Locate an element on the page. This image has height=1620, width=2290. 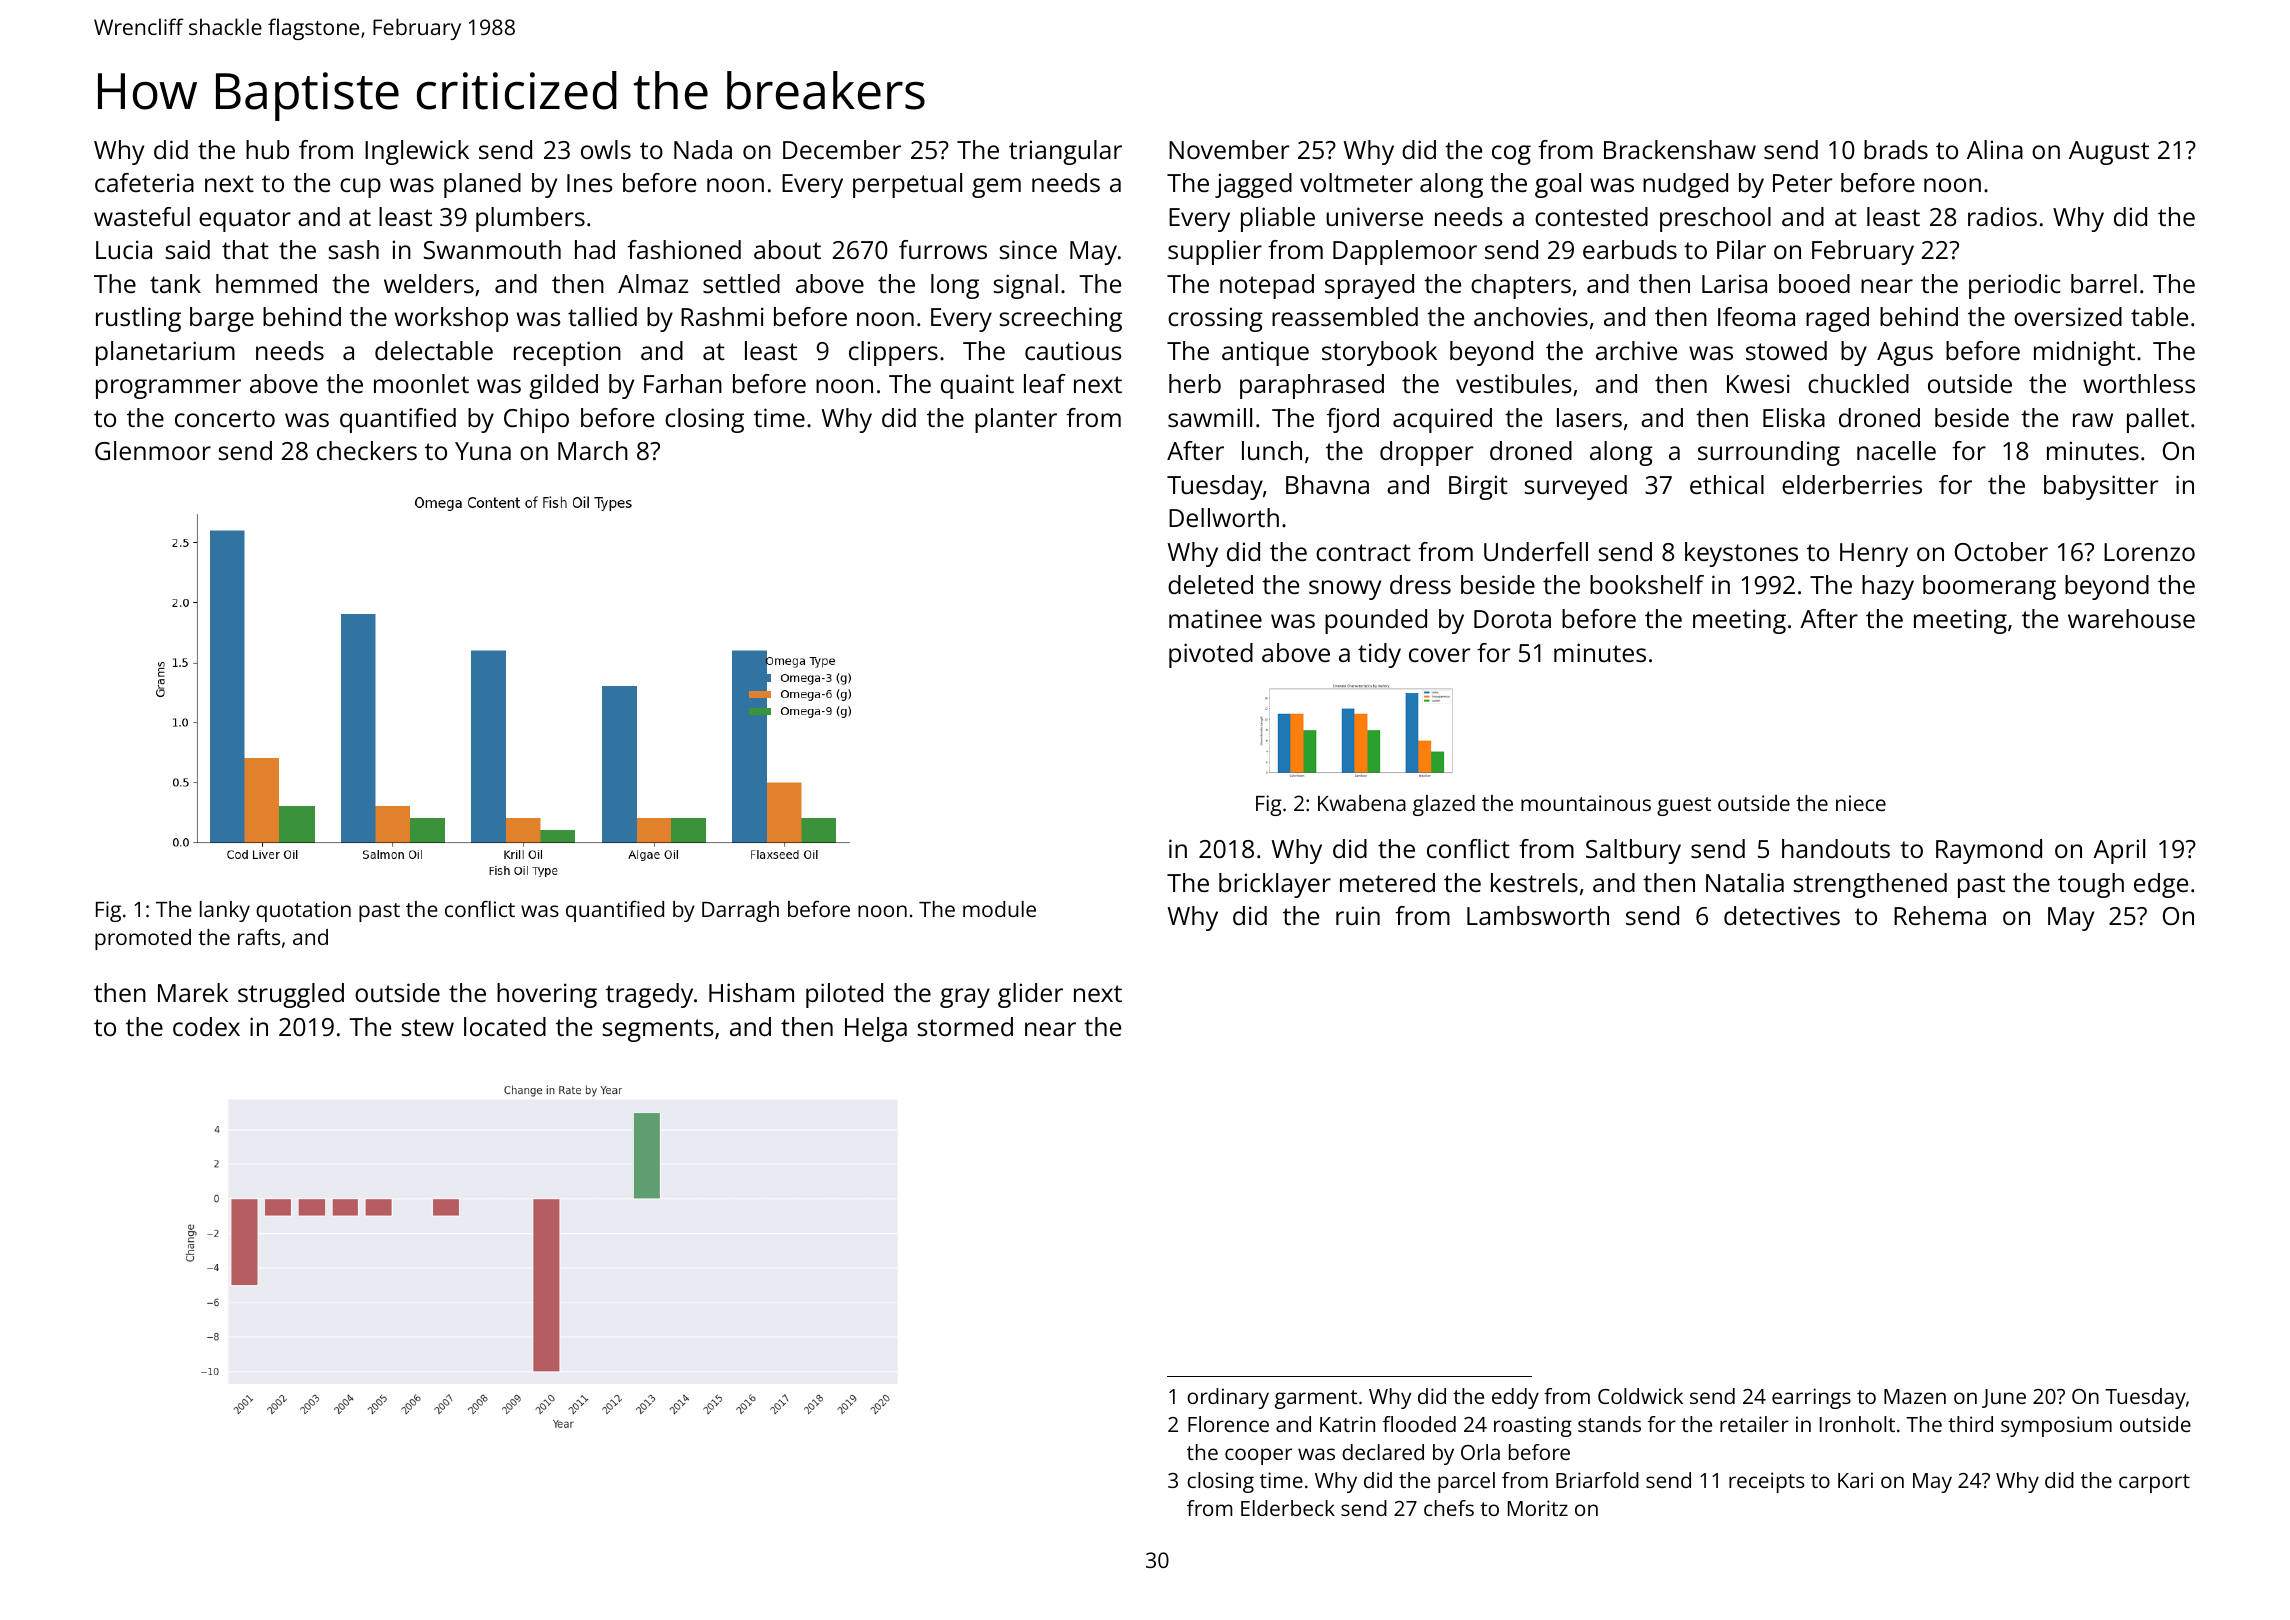
promoted is located at coordinates (143, 939).
